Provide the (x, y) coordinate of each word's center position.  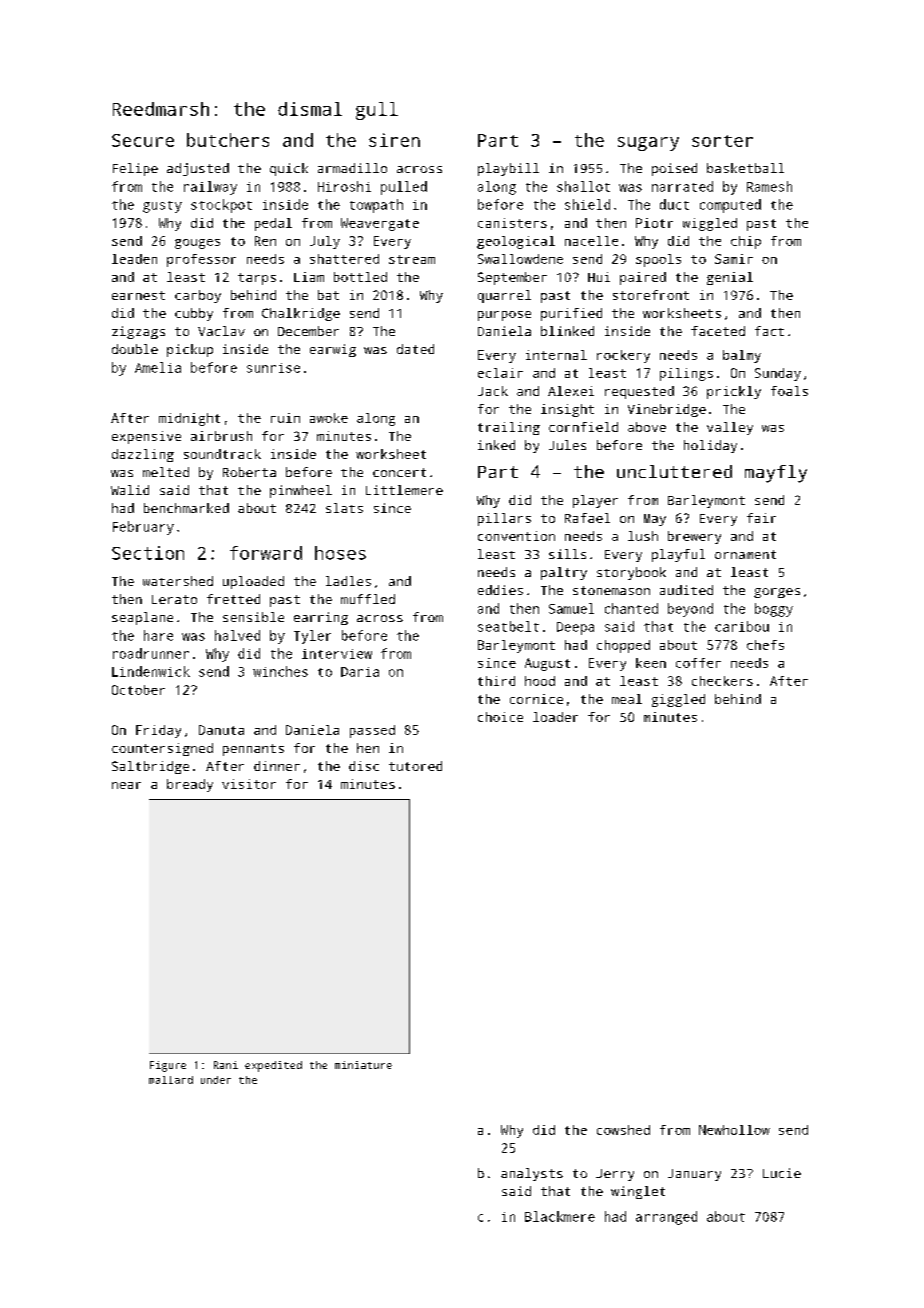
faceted (718, 331)
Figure (168, 1066)
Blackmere (560, 1216)
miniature (363, 1065)
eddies (500, 590)
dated (415, 349)
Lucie (782, 1173)
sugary (648, 144)
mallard (171, 1080)
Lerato (174, 599)
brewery (694, 537)
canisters (512, 223)
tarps (257, 279)
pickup (190, 350)
